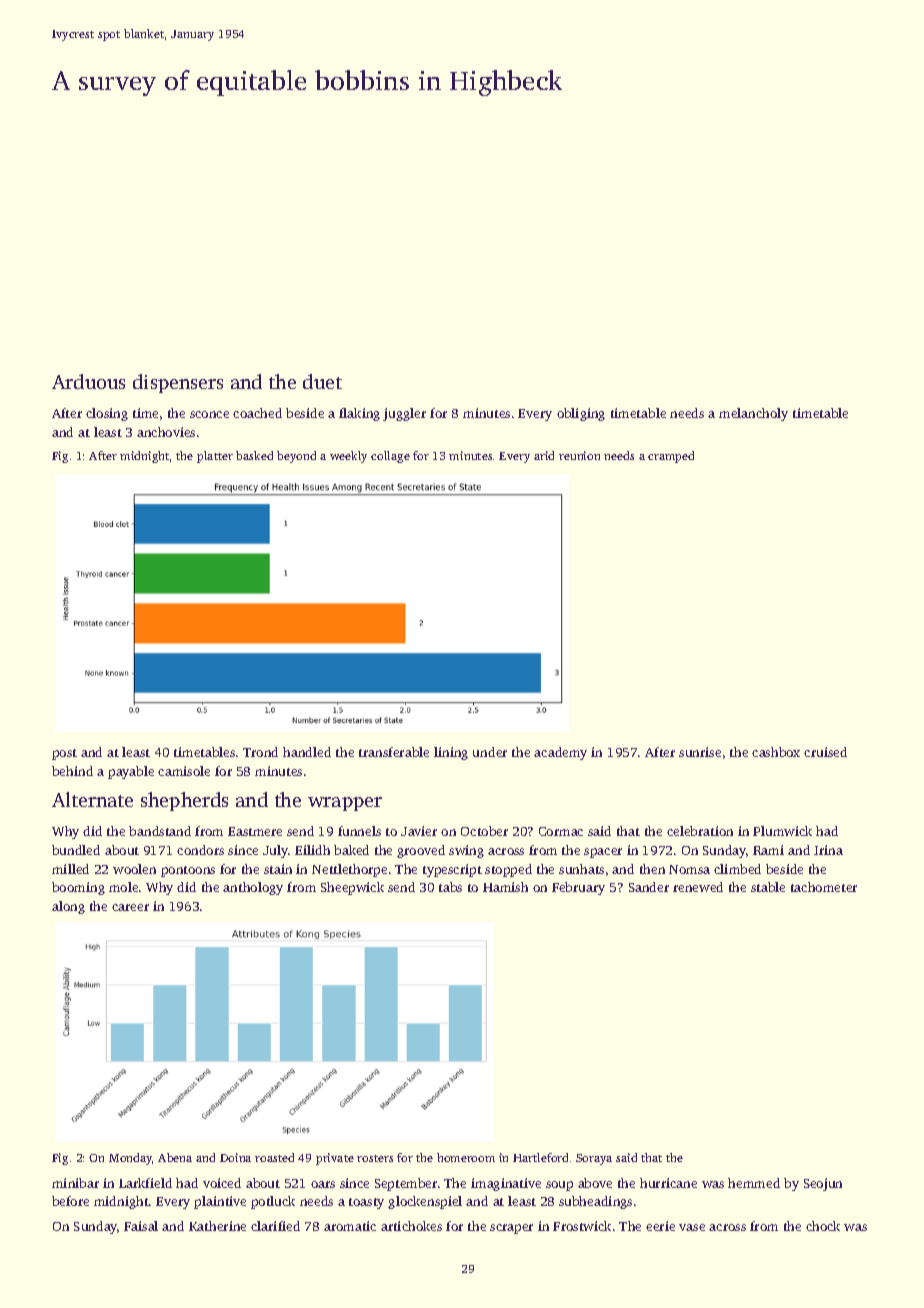  What do you see at coordinates (753, 414) in the screenshot?
I see `melancholy` at bounding box center [753, 414].
